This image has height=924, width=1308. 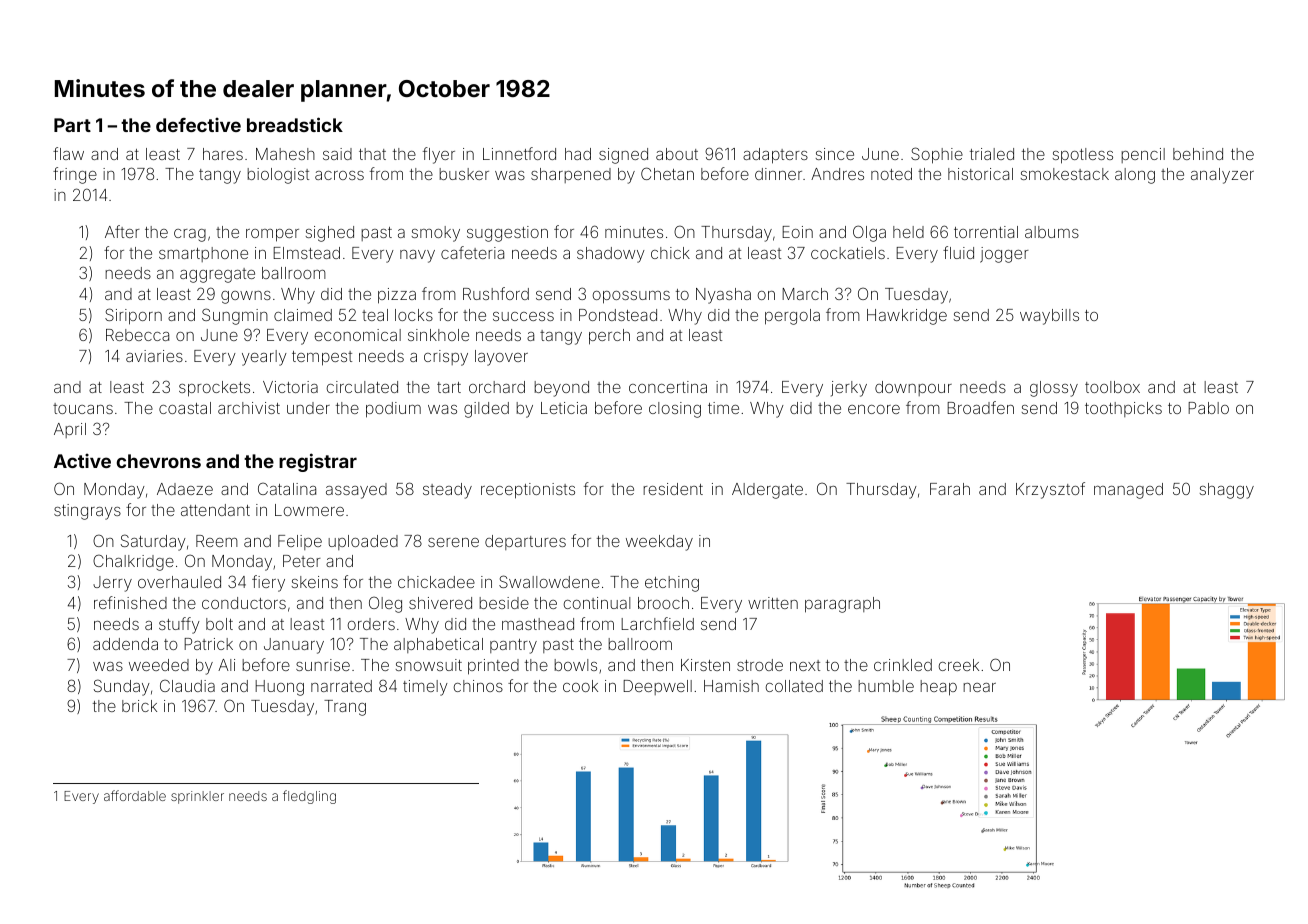 What do you see at coordinates (179, 625) in the image?
I see `stuffy` at bounding box center [179, 625].
